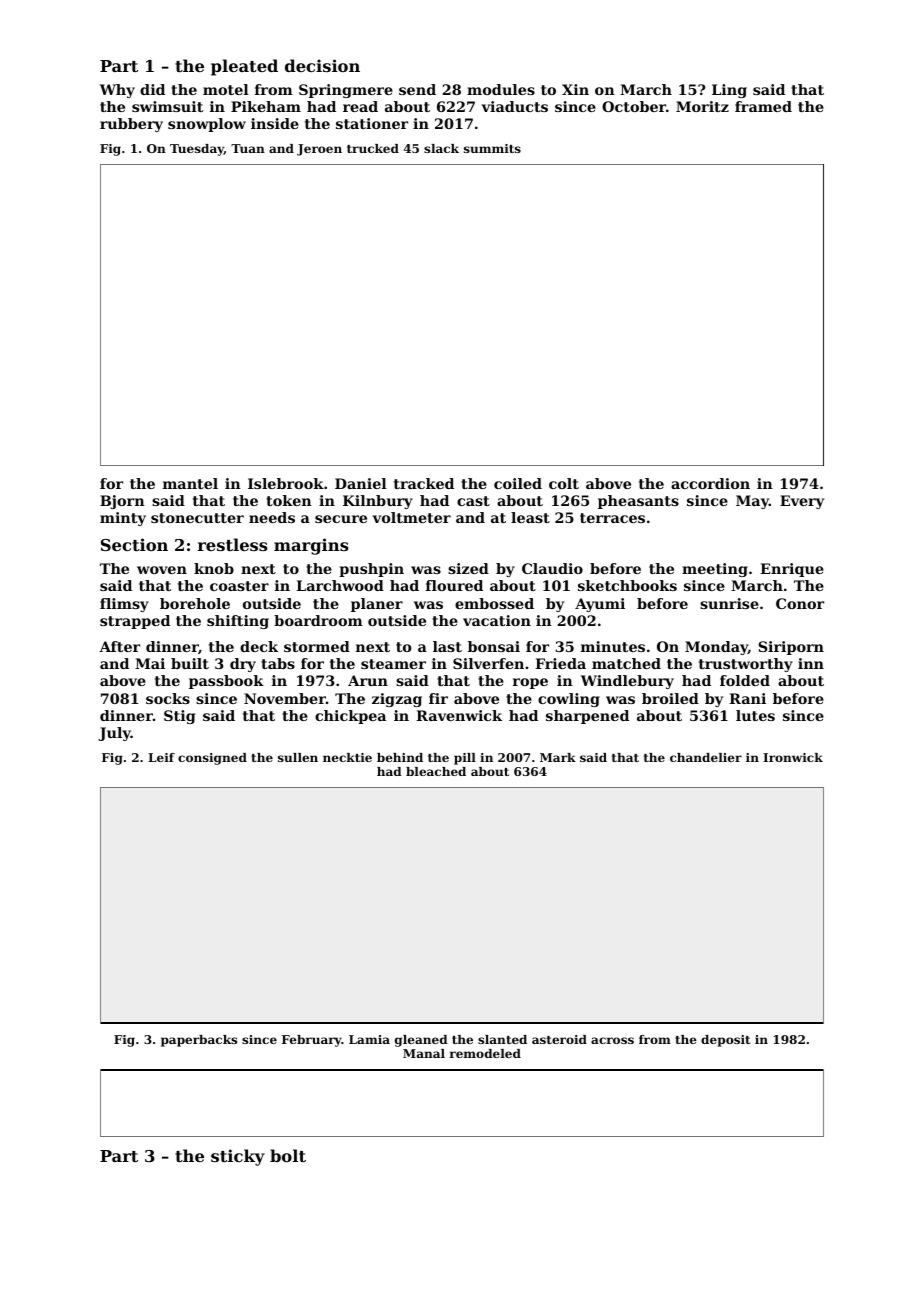  Describe the element at coordinates (152, 89) in the image. I see `did` at that location.
